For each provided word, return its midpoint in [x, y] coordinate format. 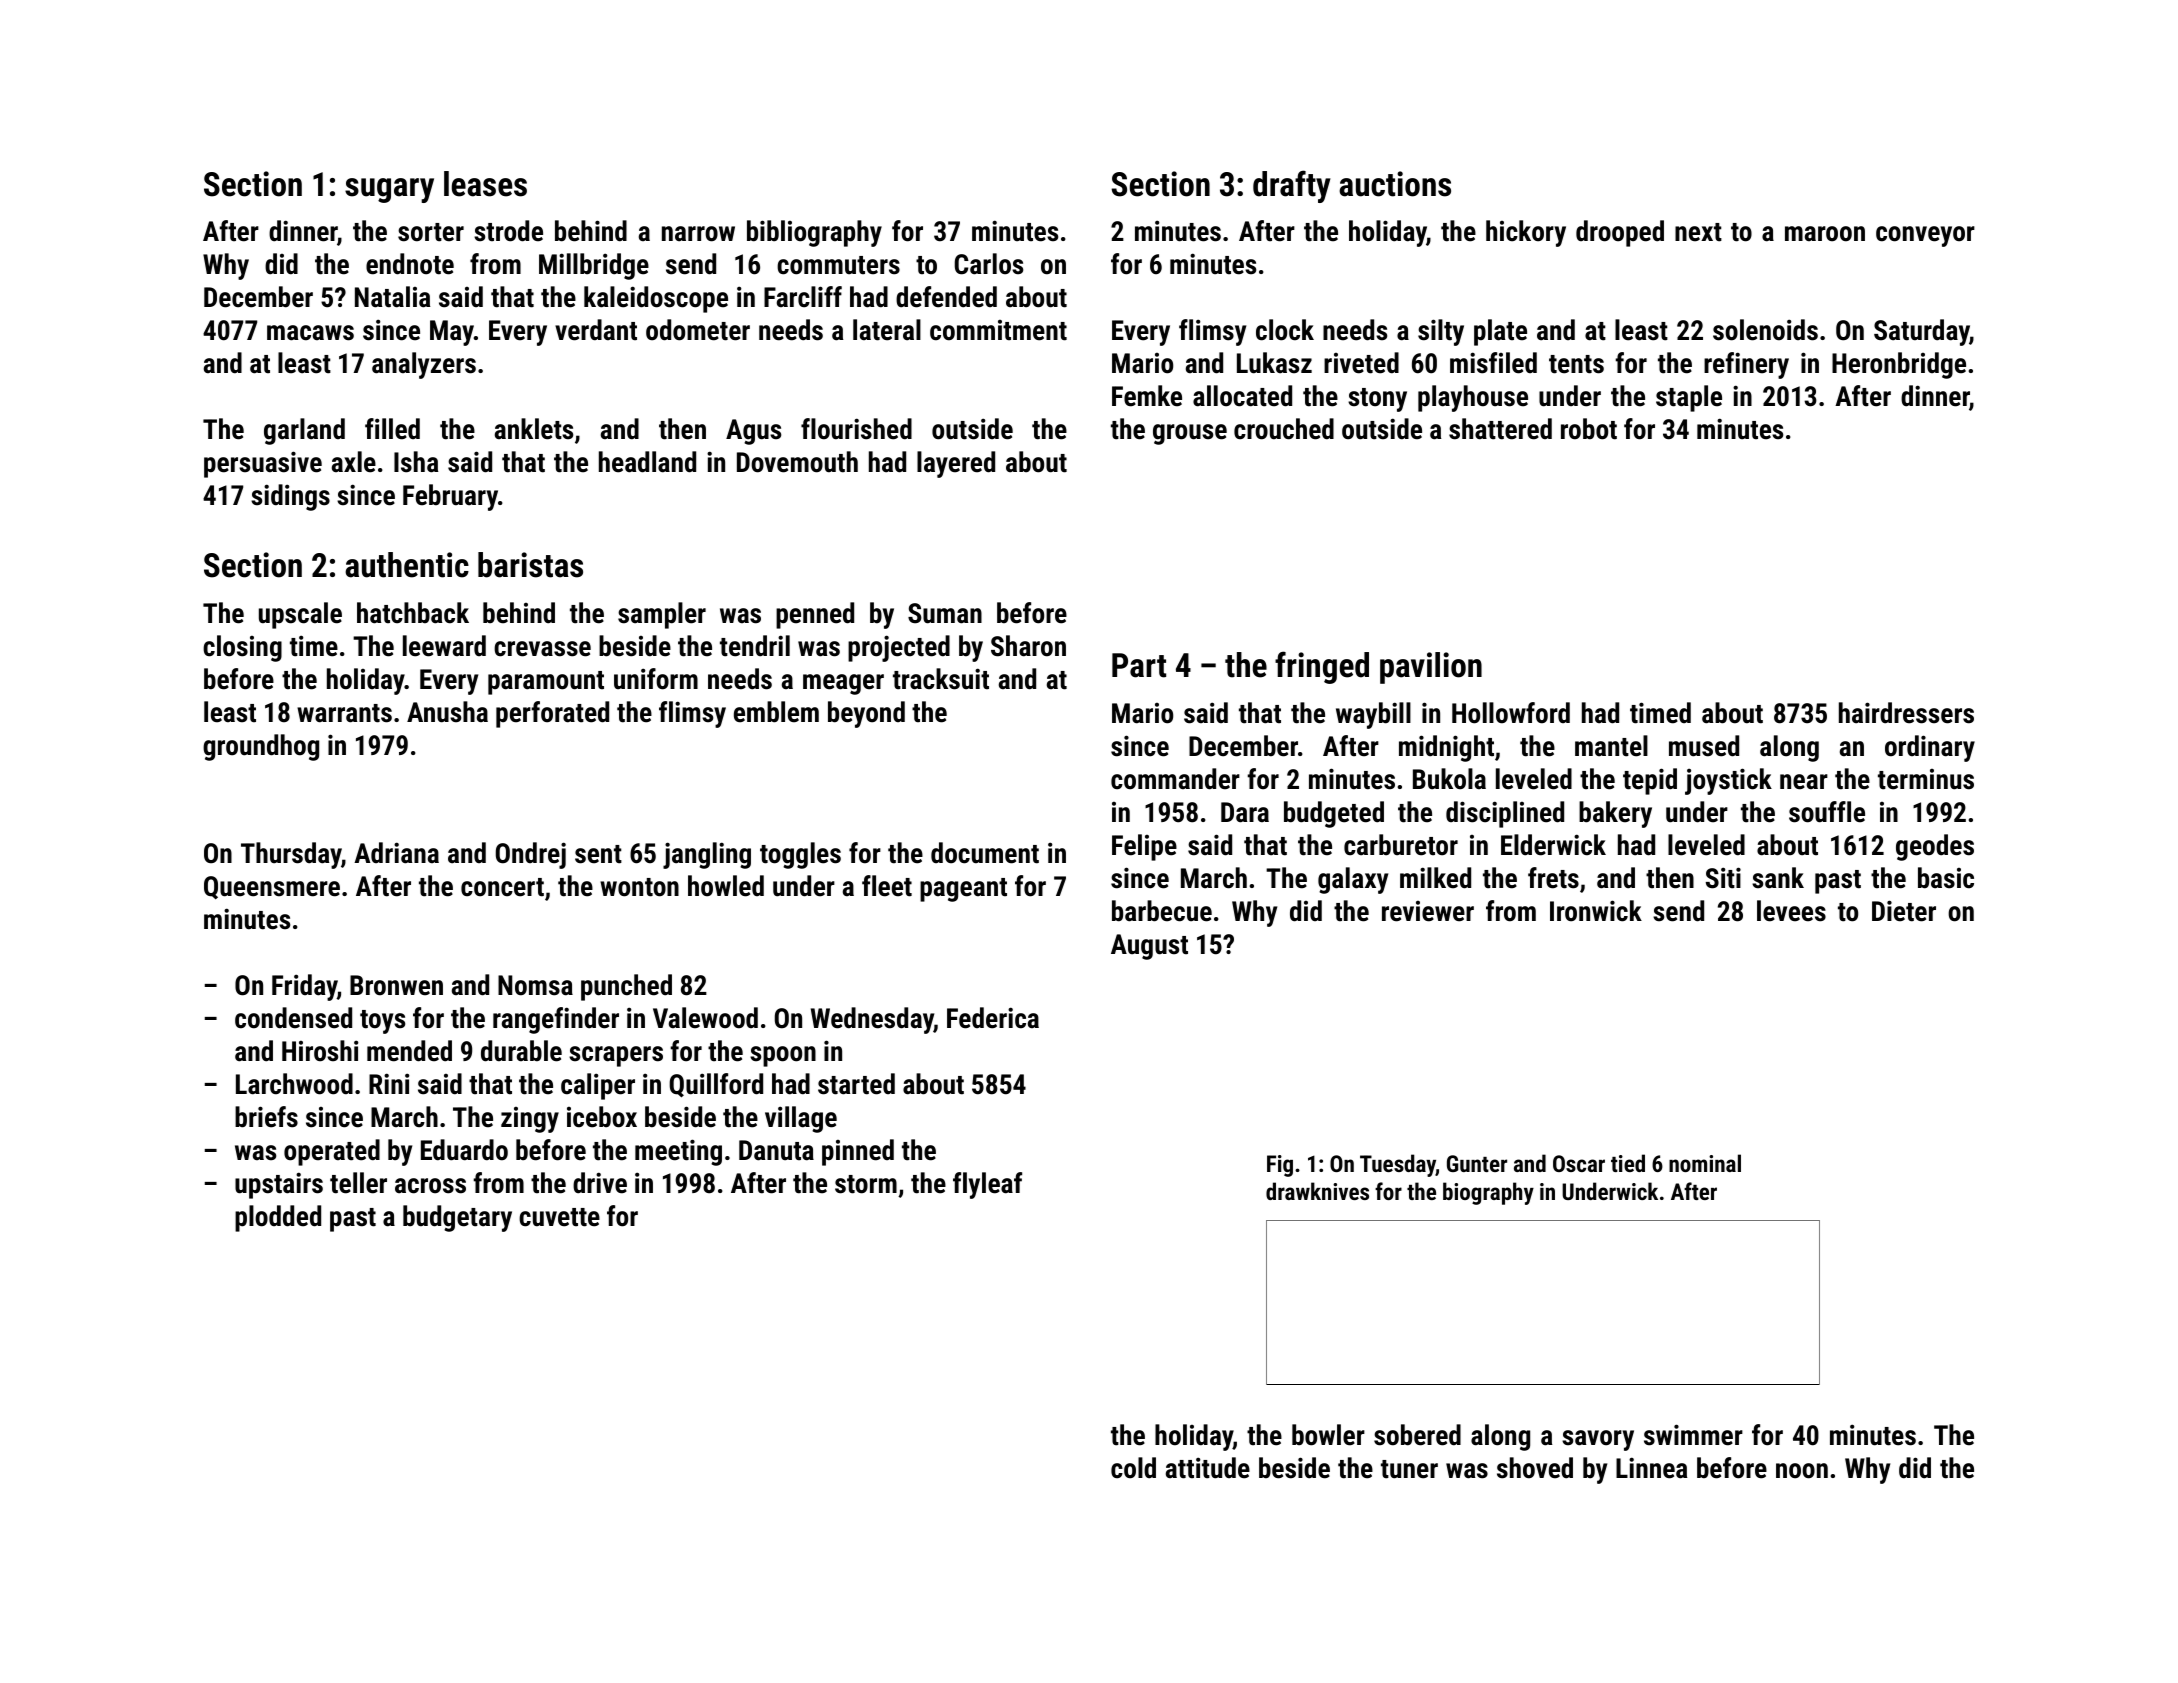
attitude [1208, 1468]
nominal [1705, 1163]
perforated [552, 714]
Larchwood [294, 1084]
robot [1589, 429]
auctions [1395, 184]
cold [1133, 1468]
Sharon [1028, 646]
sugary [389, 190]
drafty [1292, 186]
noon [1802, 1471]
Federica [993, 1018]
